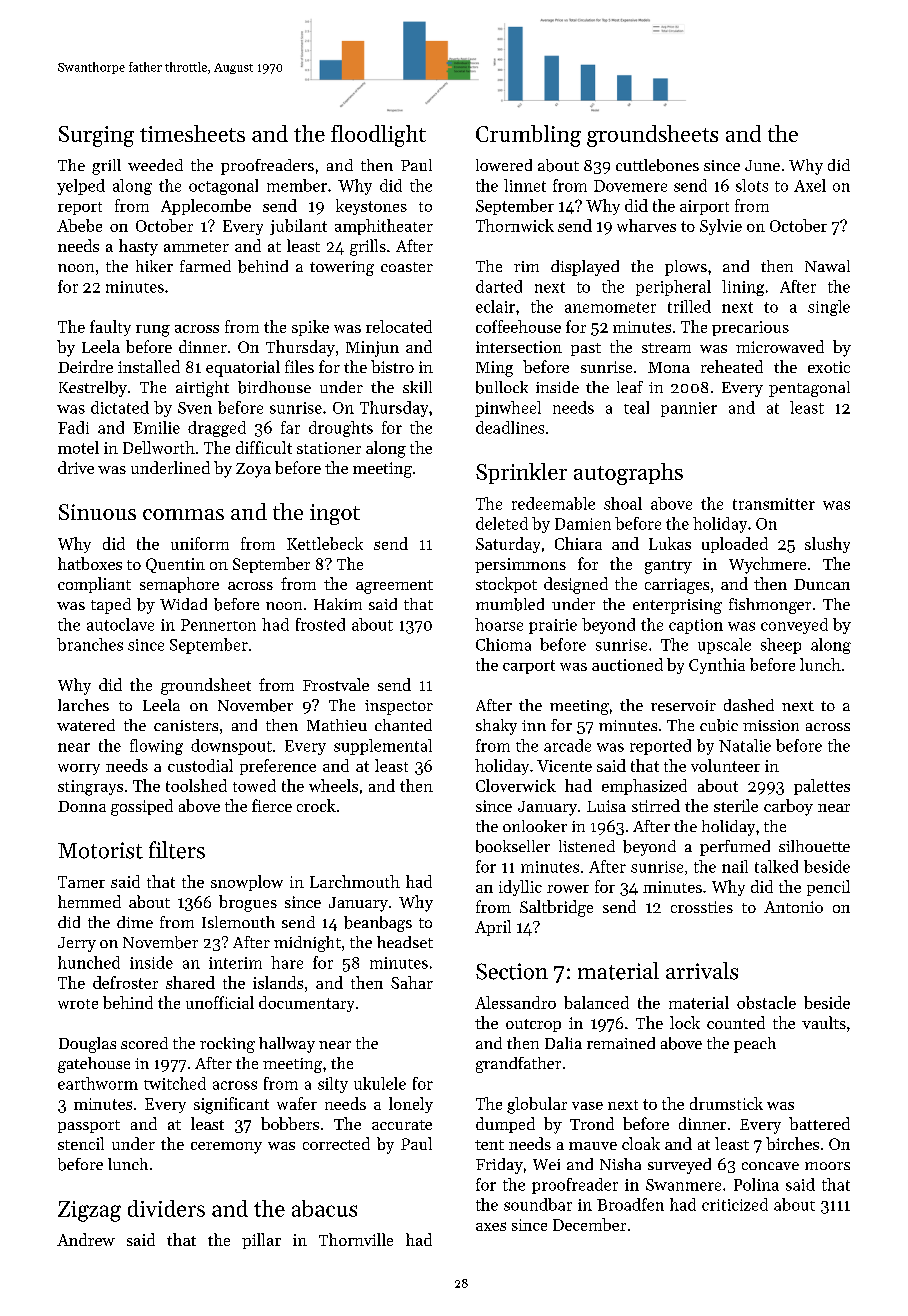 The width and height of the screenshot is (908, 1316). Describe the element at coordinates (384, 227) in the screenshot. I see `amphitheater` at that location.
